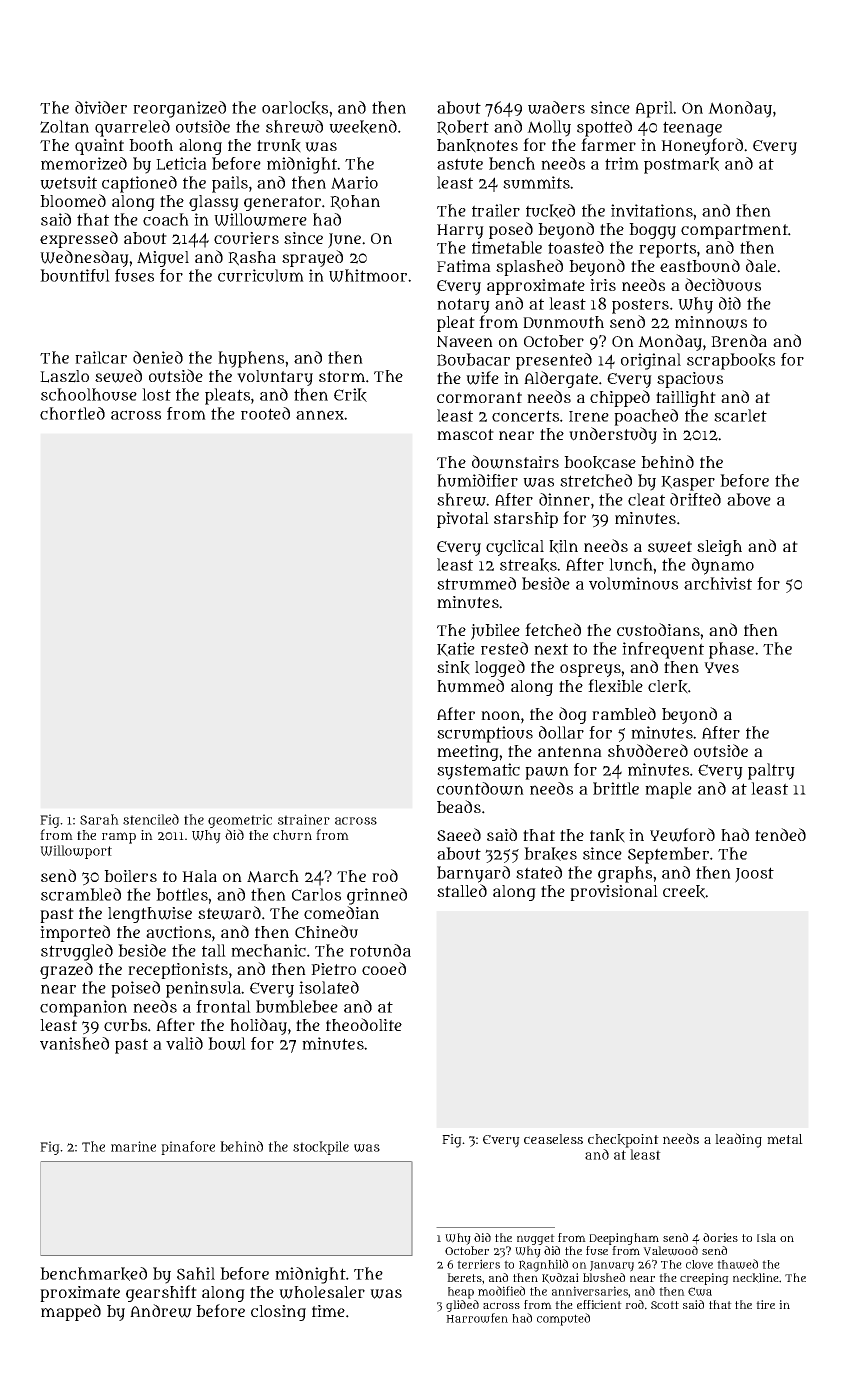  I want to click on April, so click(654, 109).
